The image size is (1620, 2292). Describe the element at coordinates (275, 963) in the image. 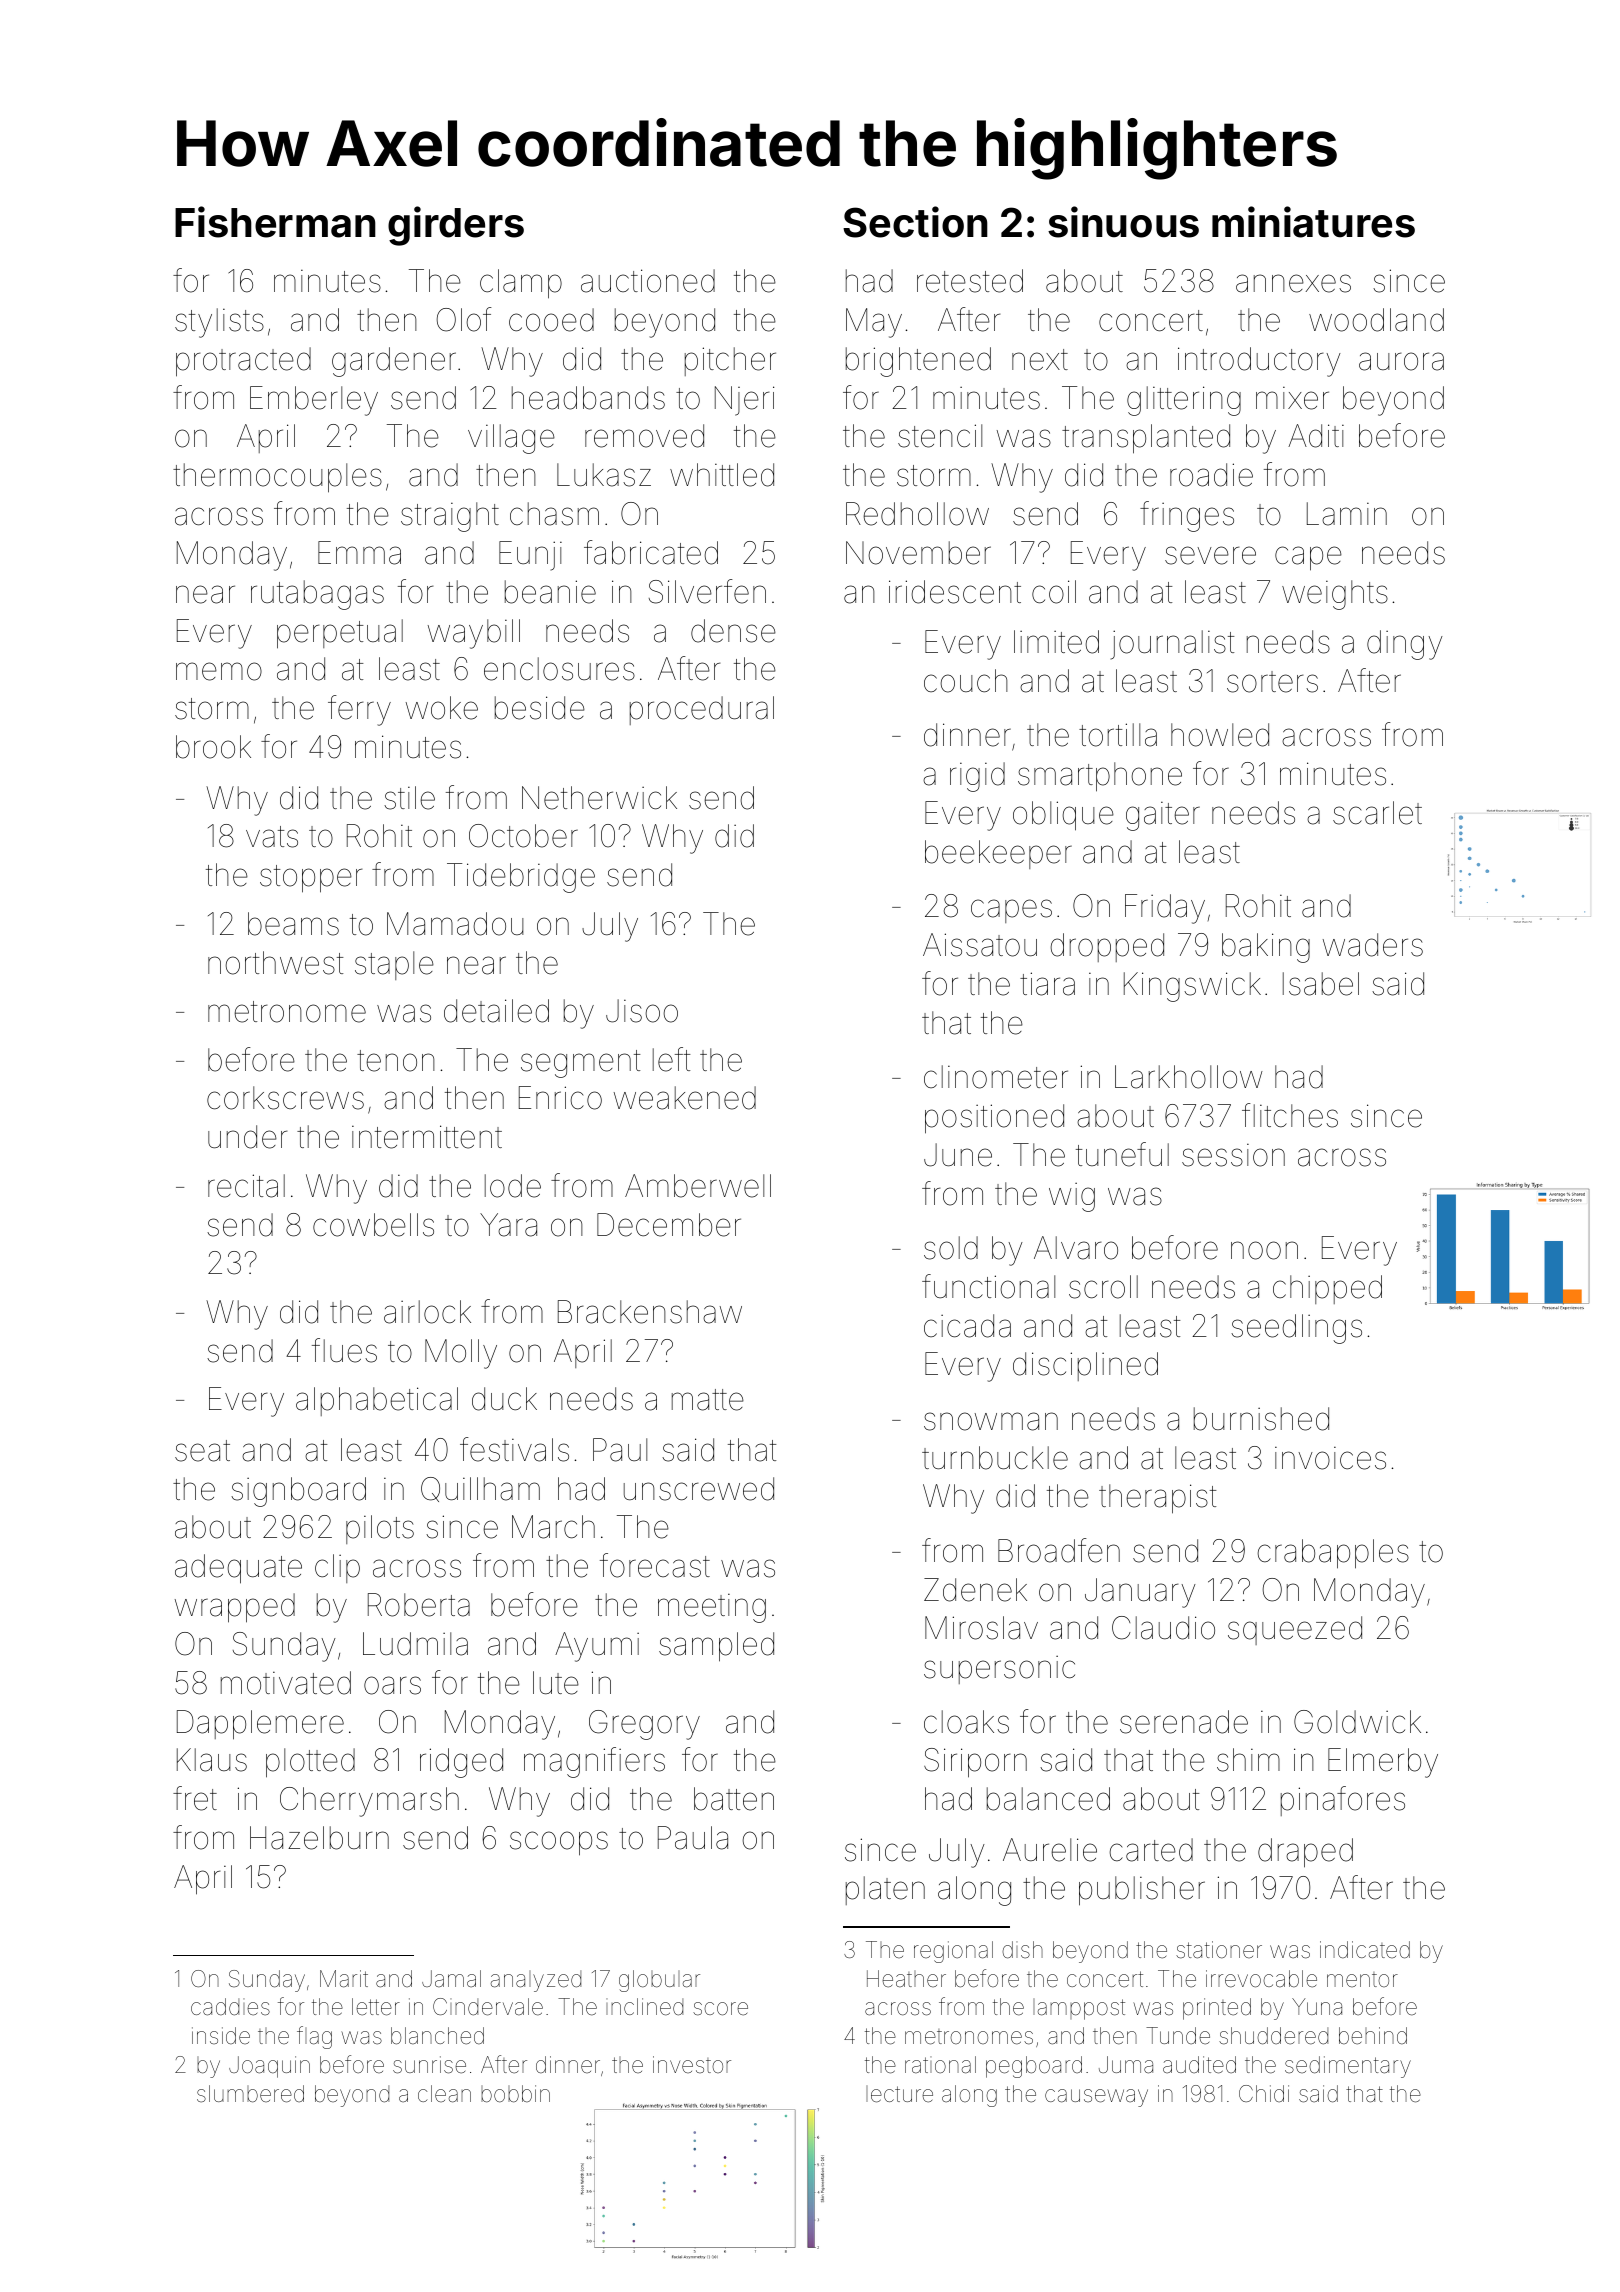

I see `northwest` at that location.
